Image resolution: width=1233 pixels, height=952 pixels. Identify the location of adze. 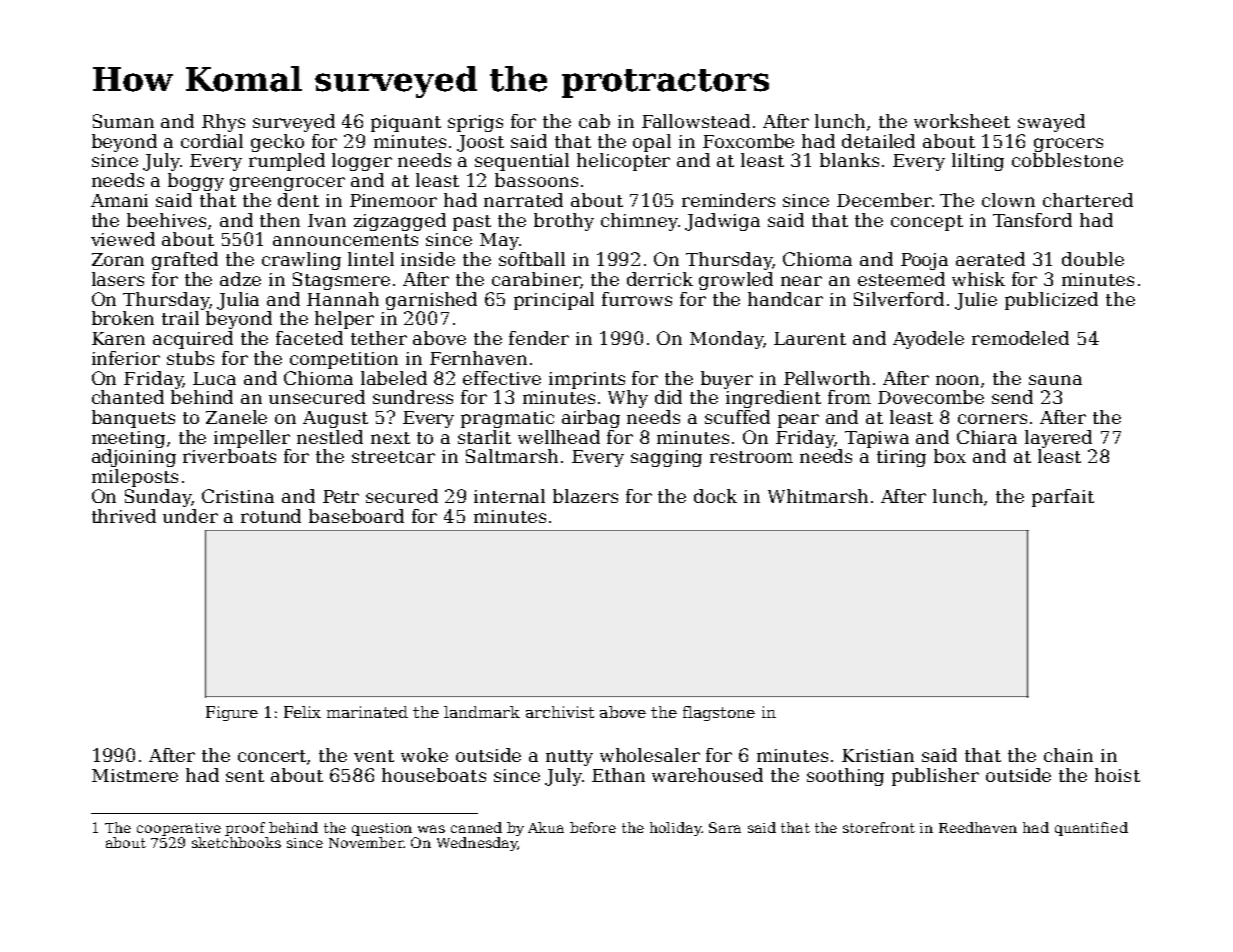
(240, 279).
